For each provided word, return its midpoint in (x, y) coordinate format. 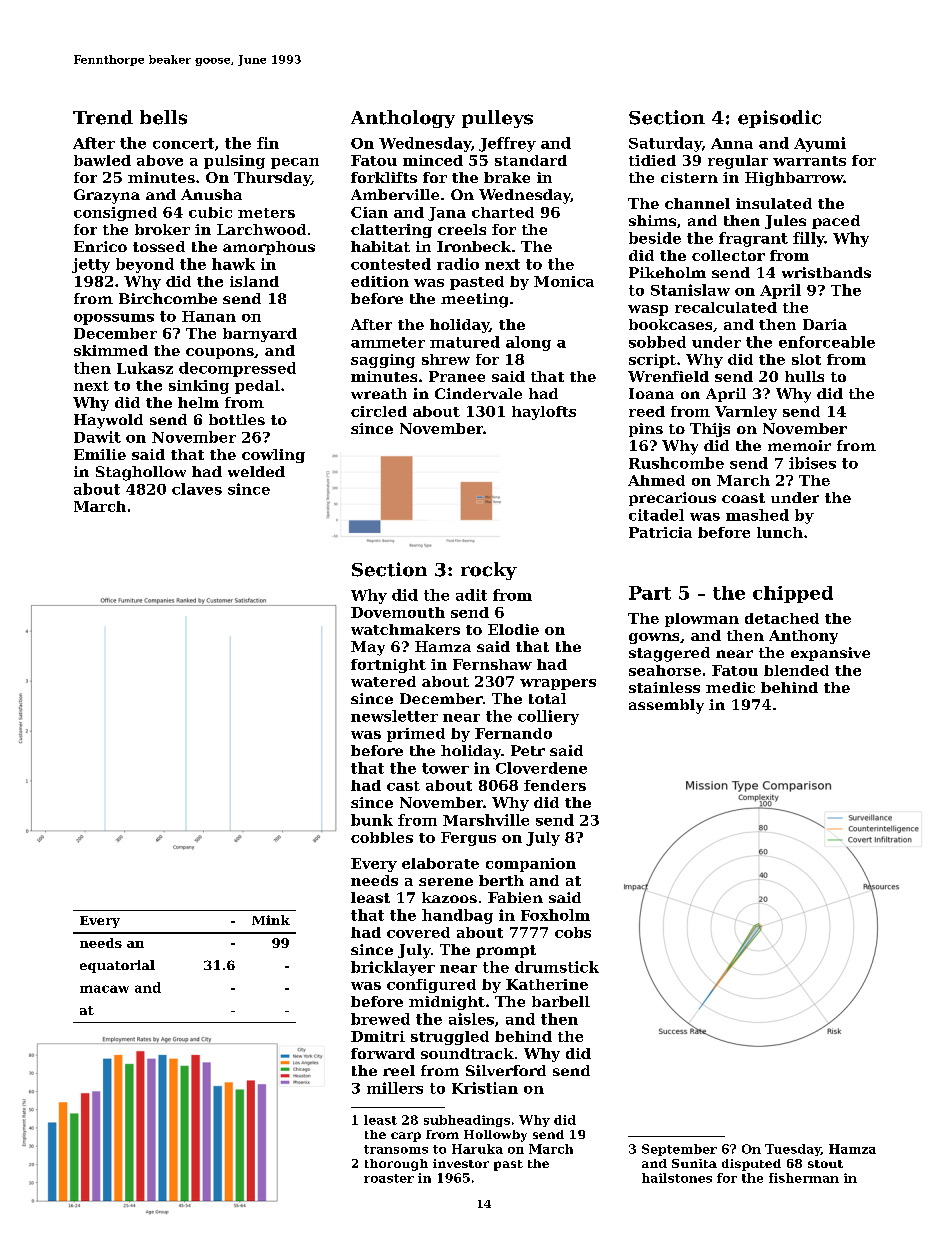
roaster (389, 1178)
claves (197, 489)
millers (395, 1088)
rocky (489, 571)
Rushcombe (676, 463)
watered (383, 681)
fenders (555, 785)
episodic (779, 119)
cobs (573, 932)
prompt (506, 951)
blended (796, 670)
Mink (271, 920)
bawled (102, 160)
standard (531, 160)
